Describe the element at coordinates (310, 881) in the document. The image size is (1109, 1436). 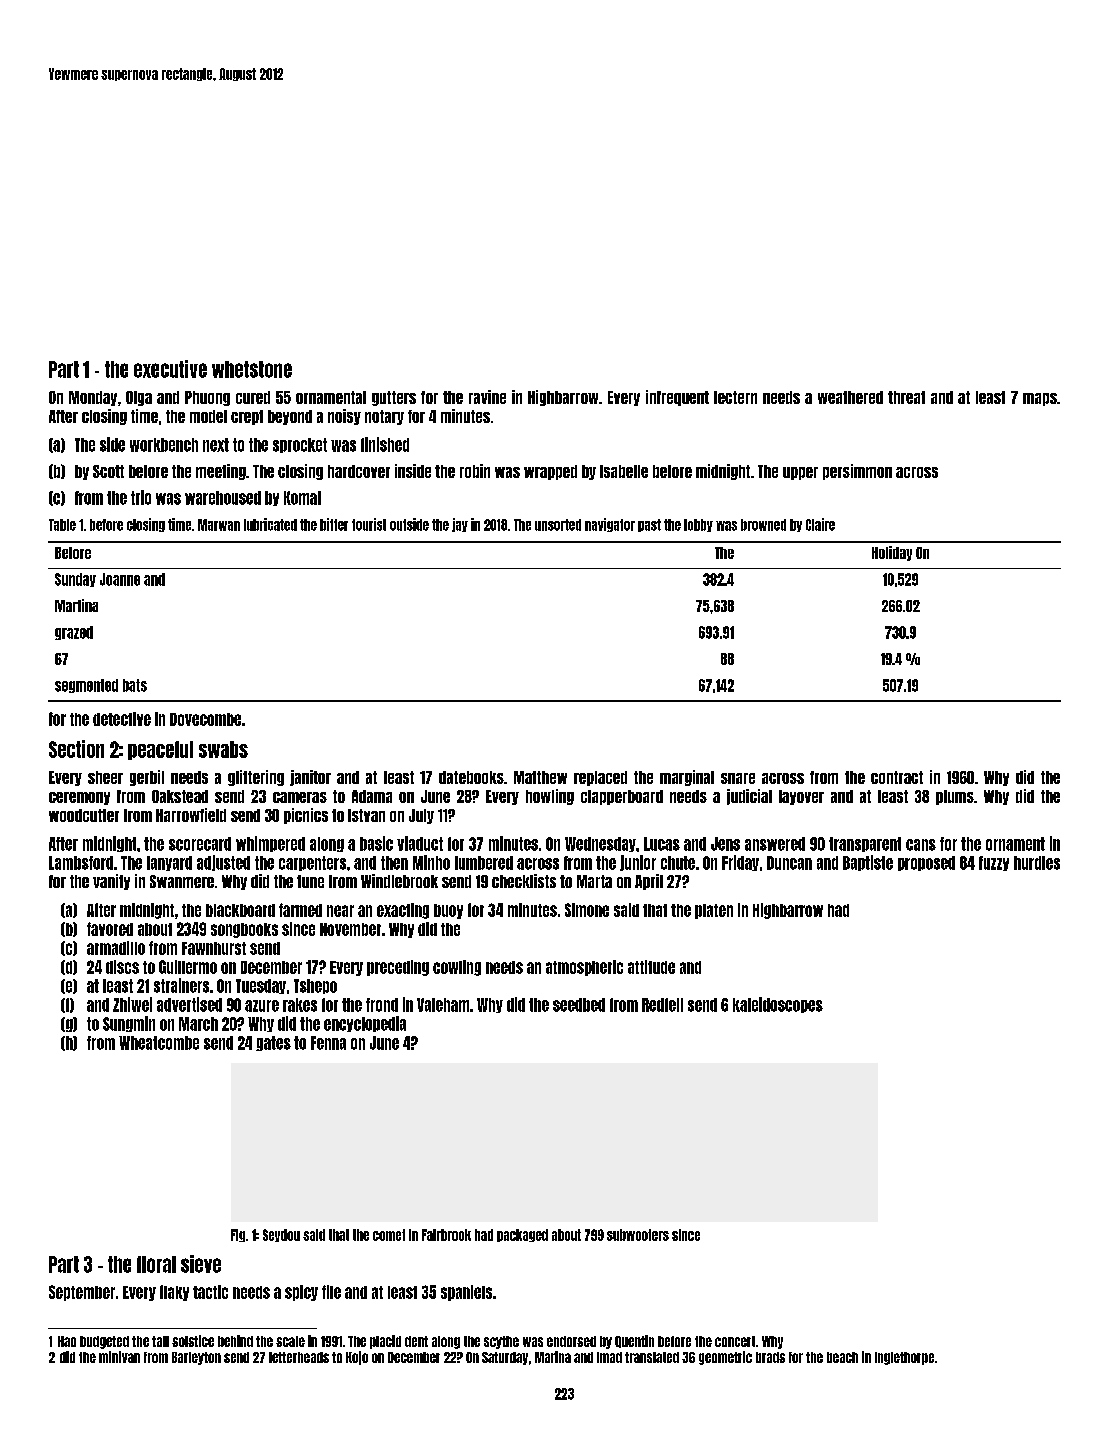
I see `tune` at that location.
